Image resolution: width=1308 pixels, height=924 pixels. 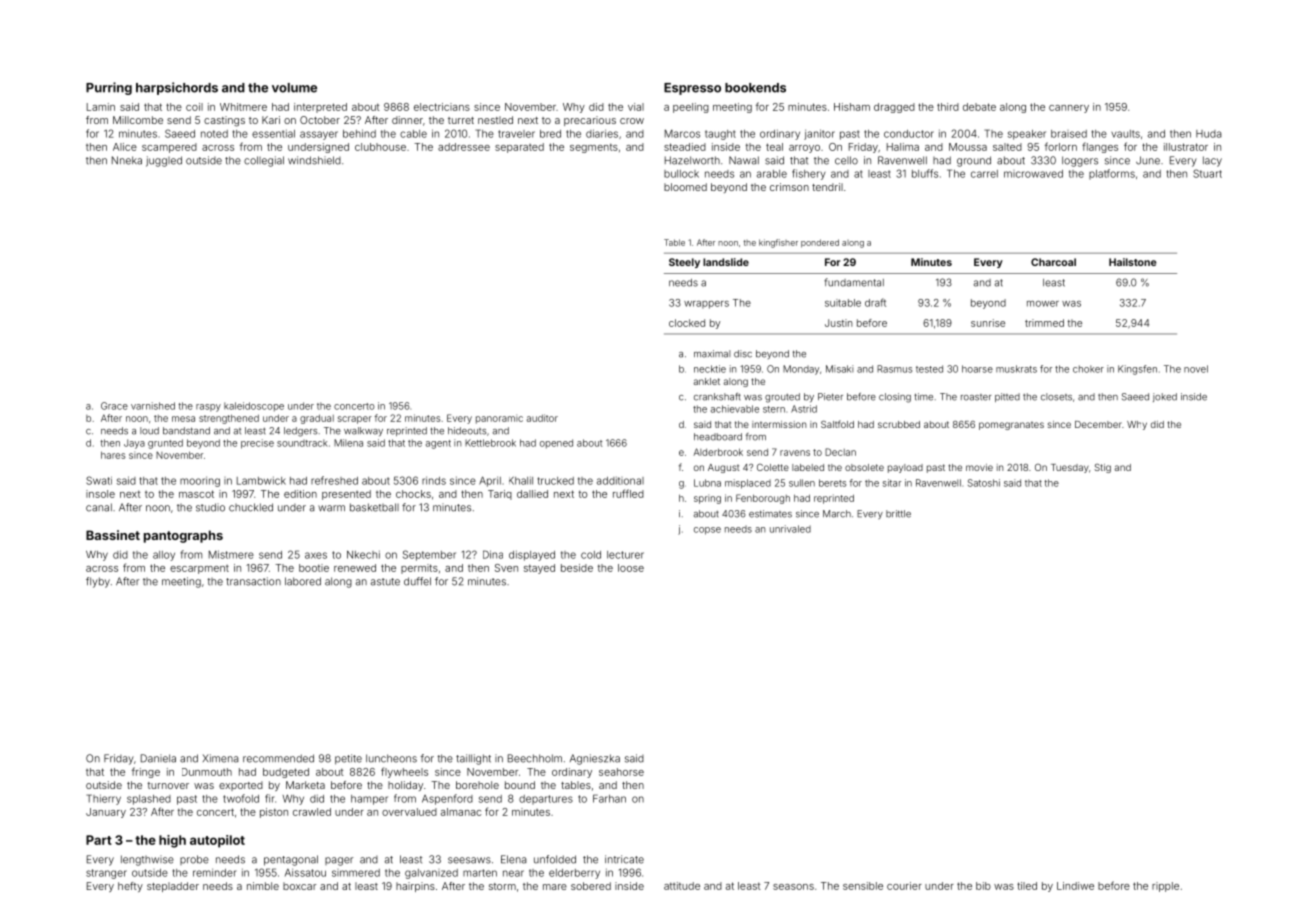 I want to click on bib, so click(x=983, y=886).
